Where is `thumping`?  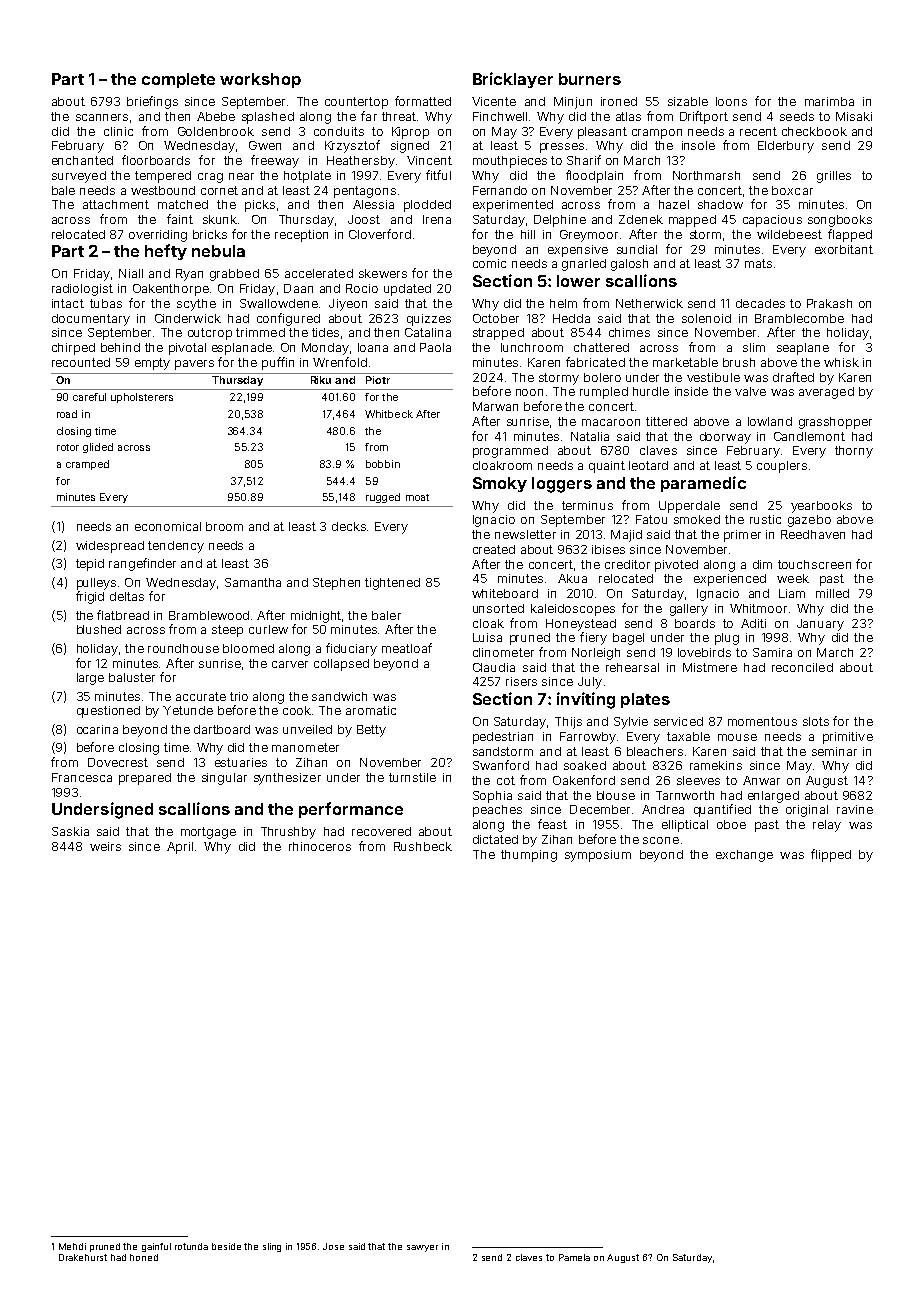
thumping is located at coordinates (529, 856).
